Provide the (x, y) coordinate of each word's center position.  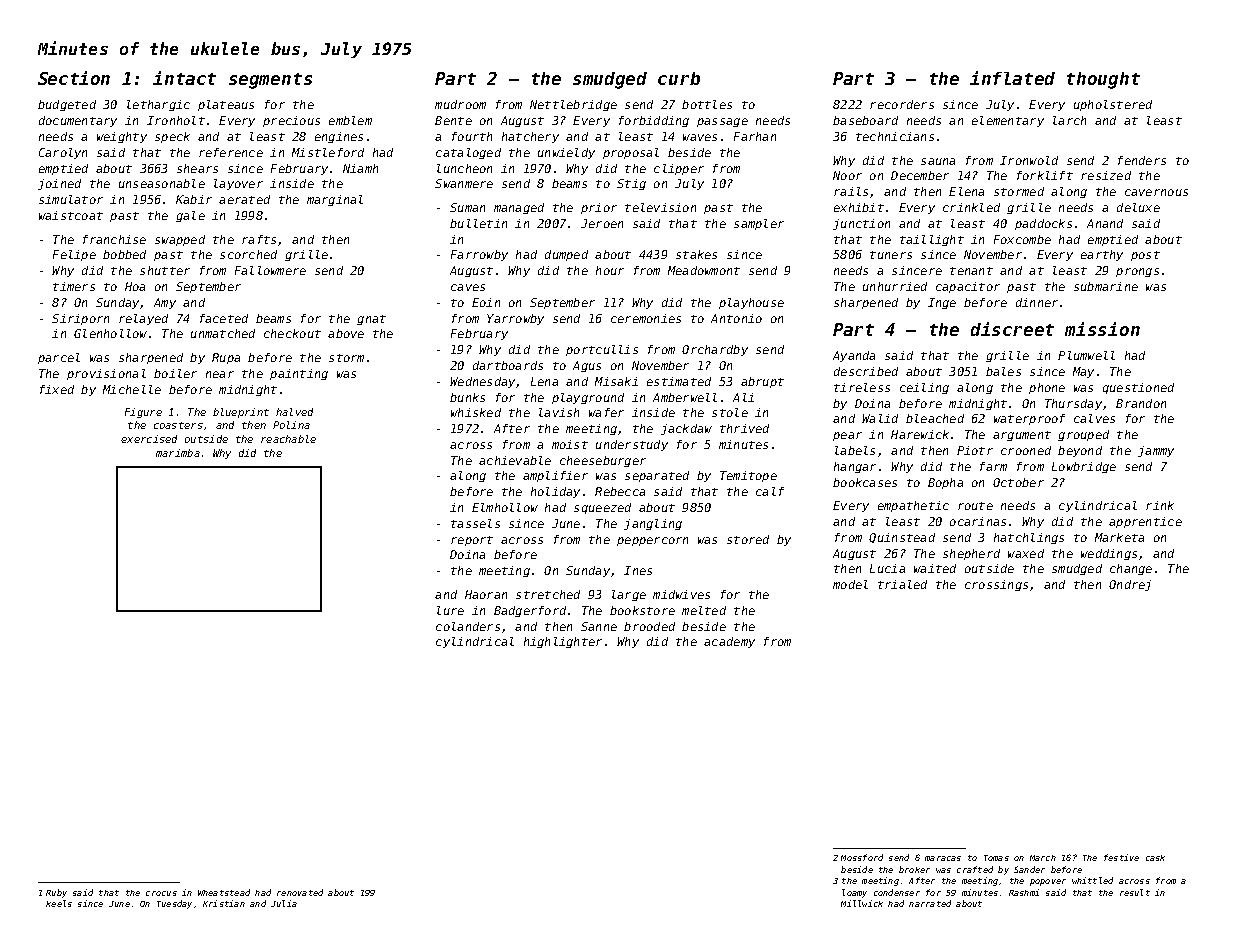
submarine (1106, 286)
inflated (1012, 78)
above (346, 333)
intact (184, 78)
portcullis (602, 350)
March (1043, 858)
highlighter (563, 642)
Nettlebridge (573, 105)
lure (450, 610)
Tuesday (174, 904)
